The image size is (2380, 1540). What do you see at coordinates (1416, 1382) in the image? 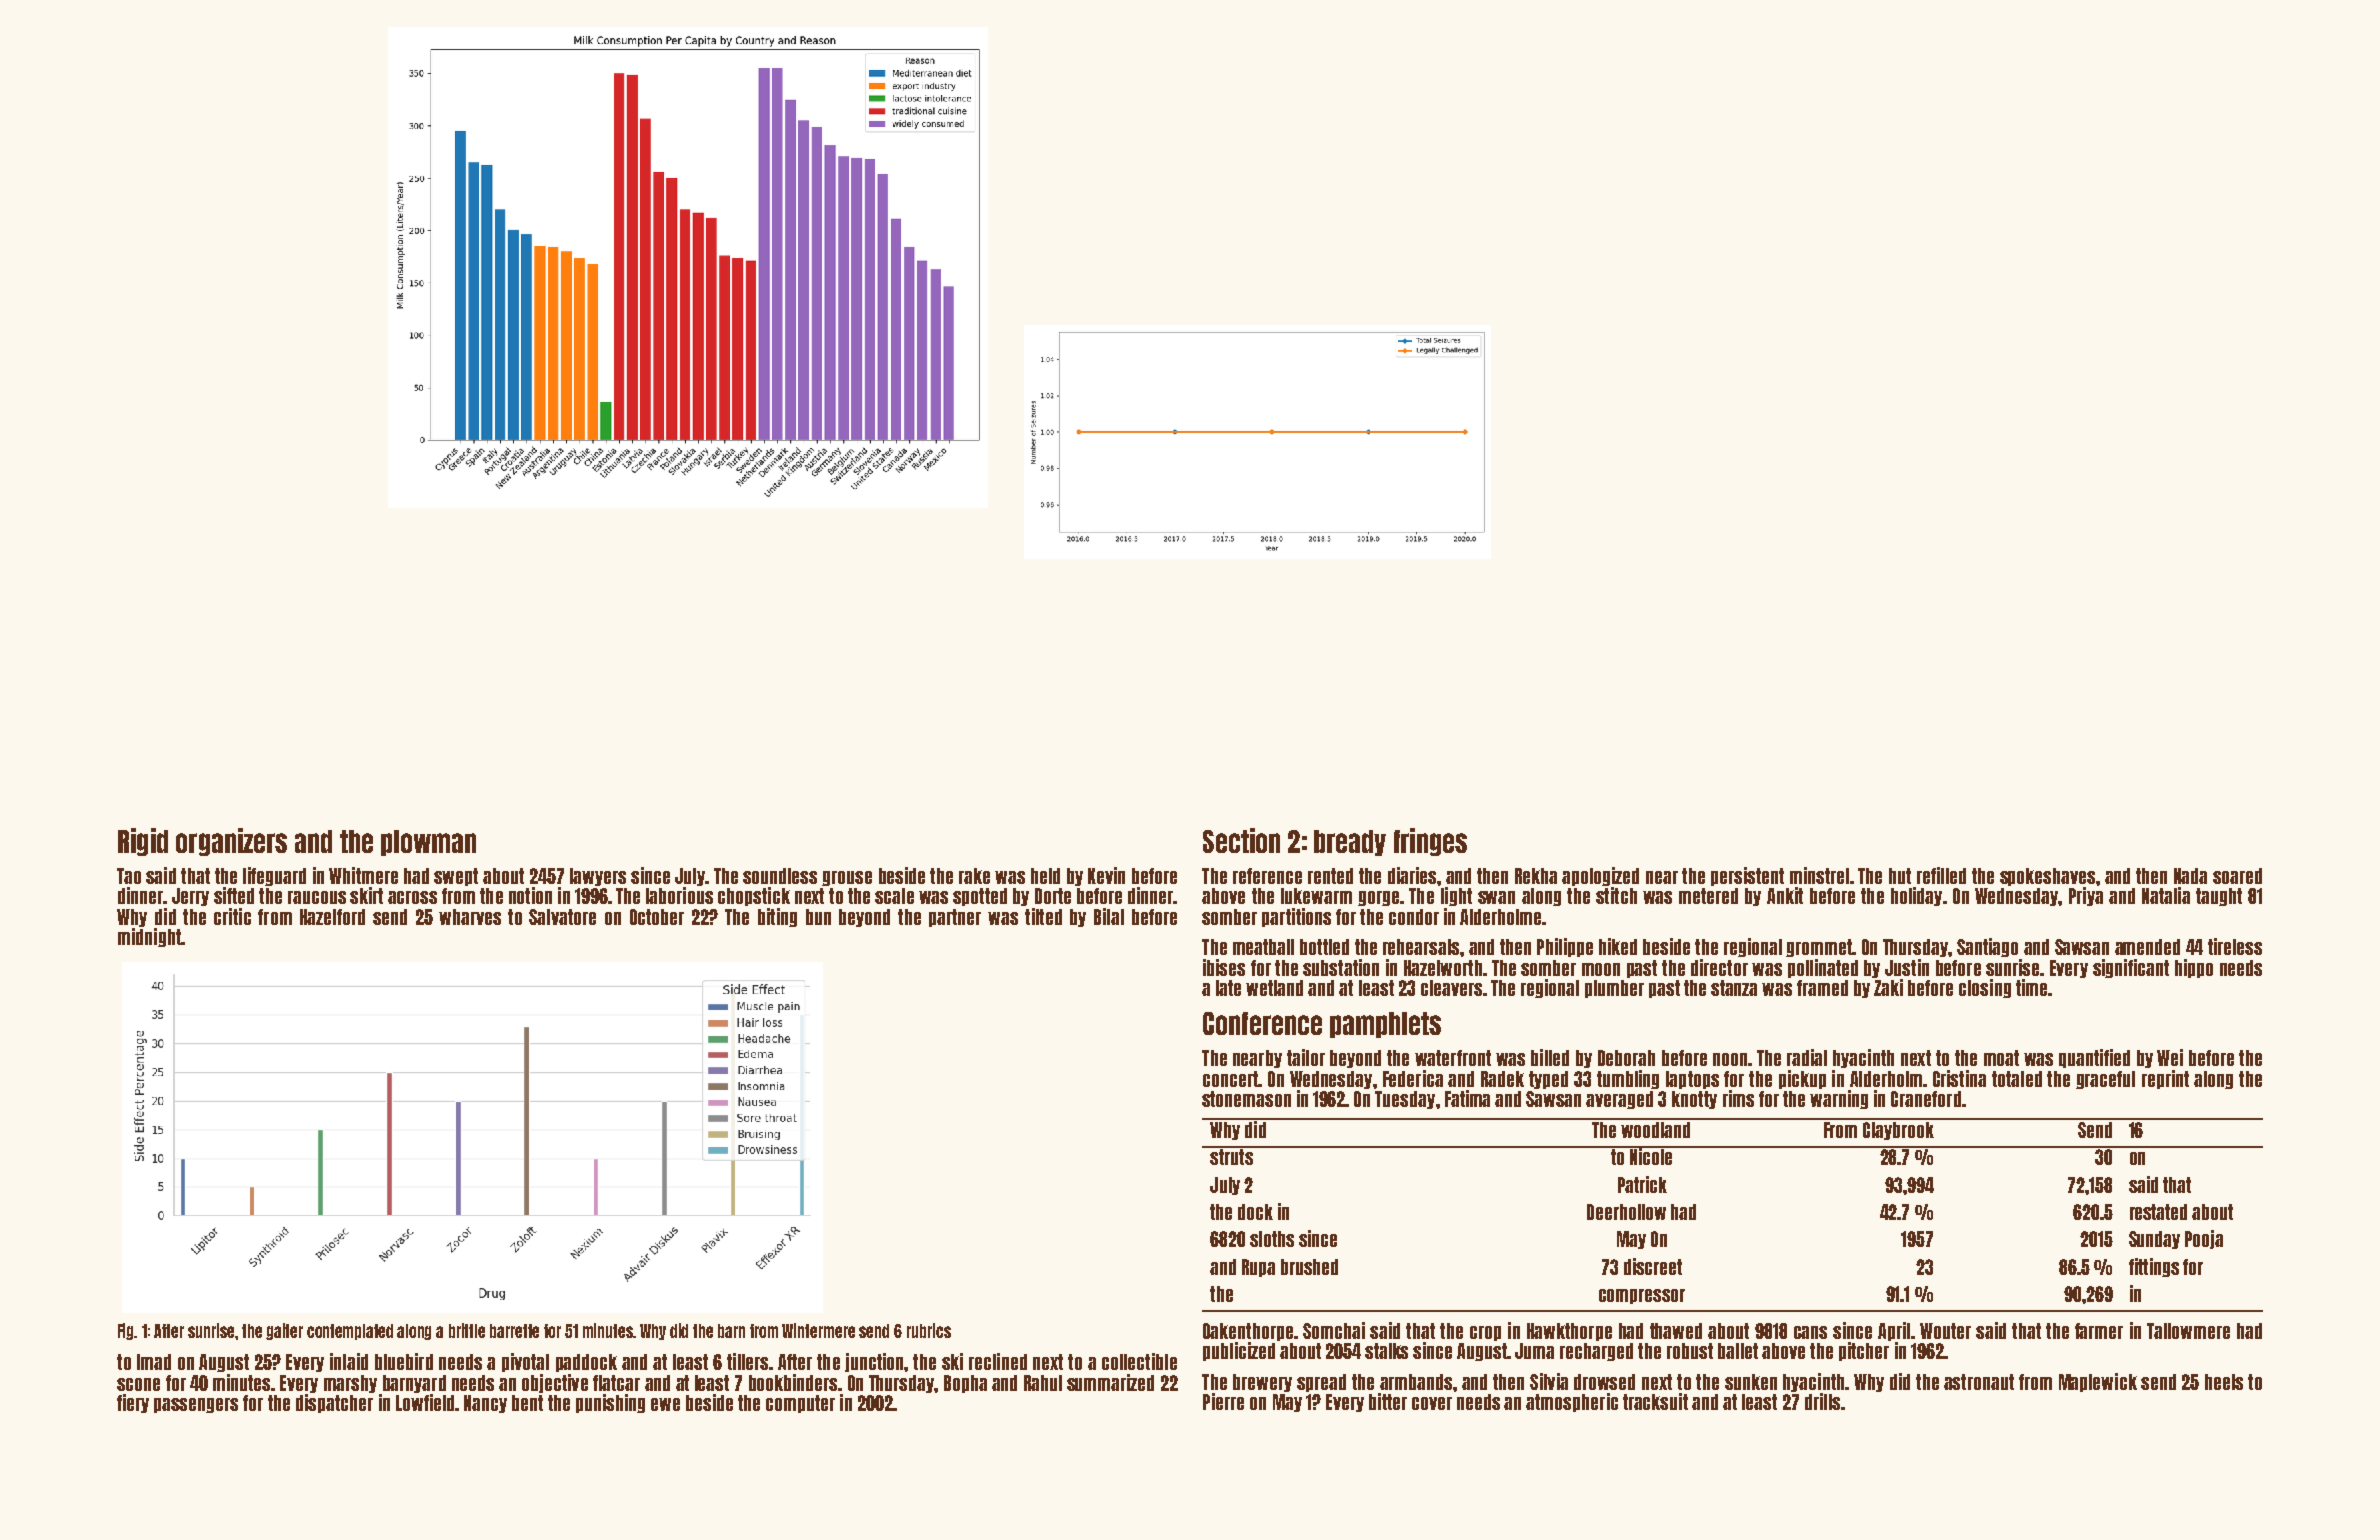
I see `armbands` at bounding box center [1416, 1382].
